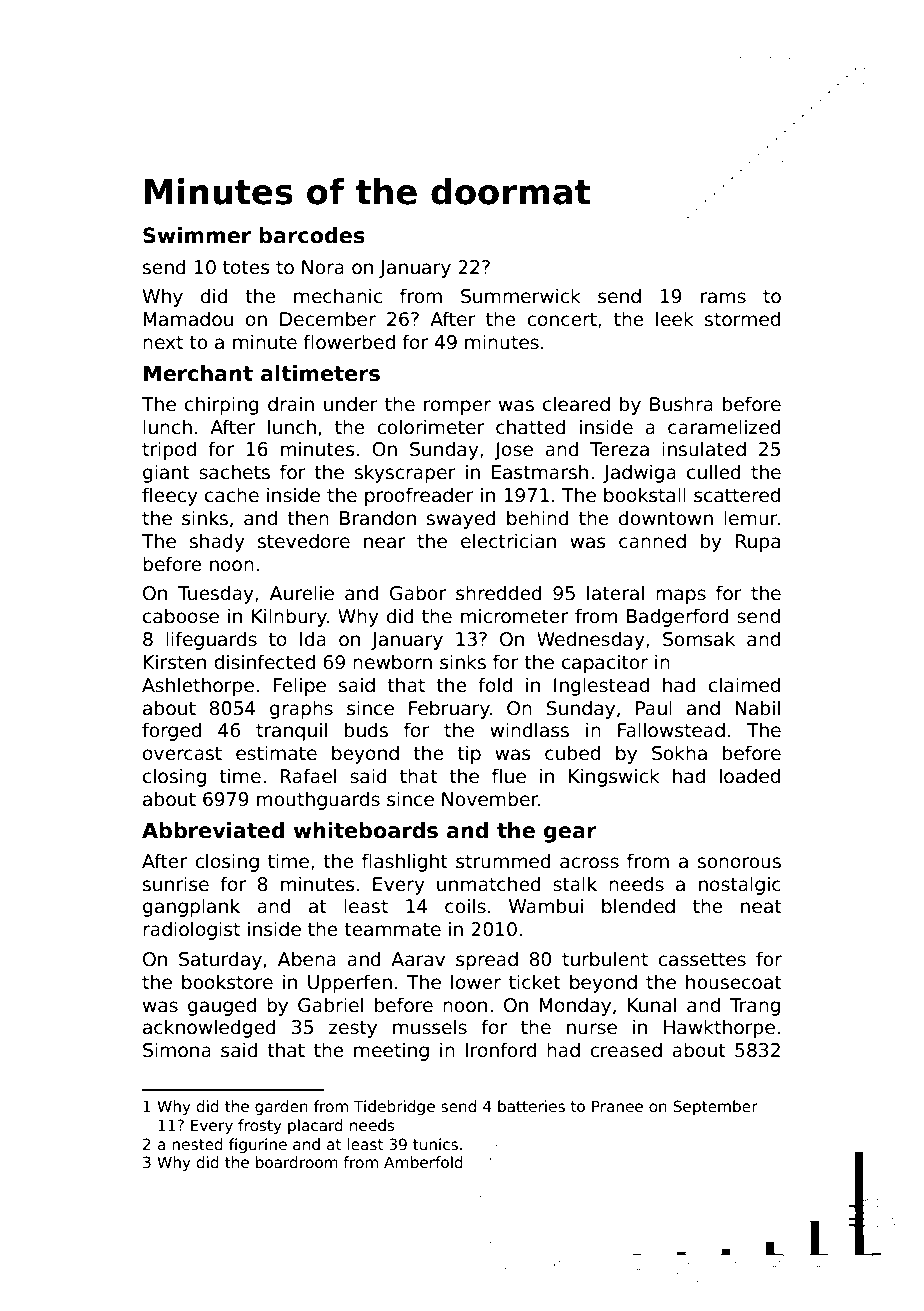 Image resolution: width=924 pixels, height=1311 pixels. Describe the element at coordinates (654, 708) in the image. I see `Paul` at that location.
